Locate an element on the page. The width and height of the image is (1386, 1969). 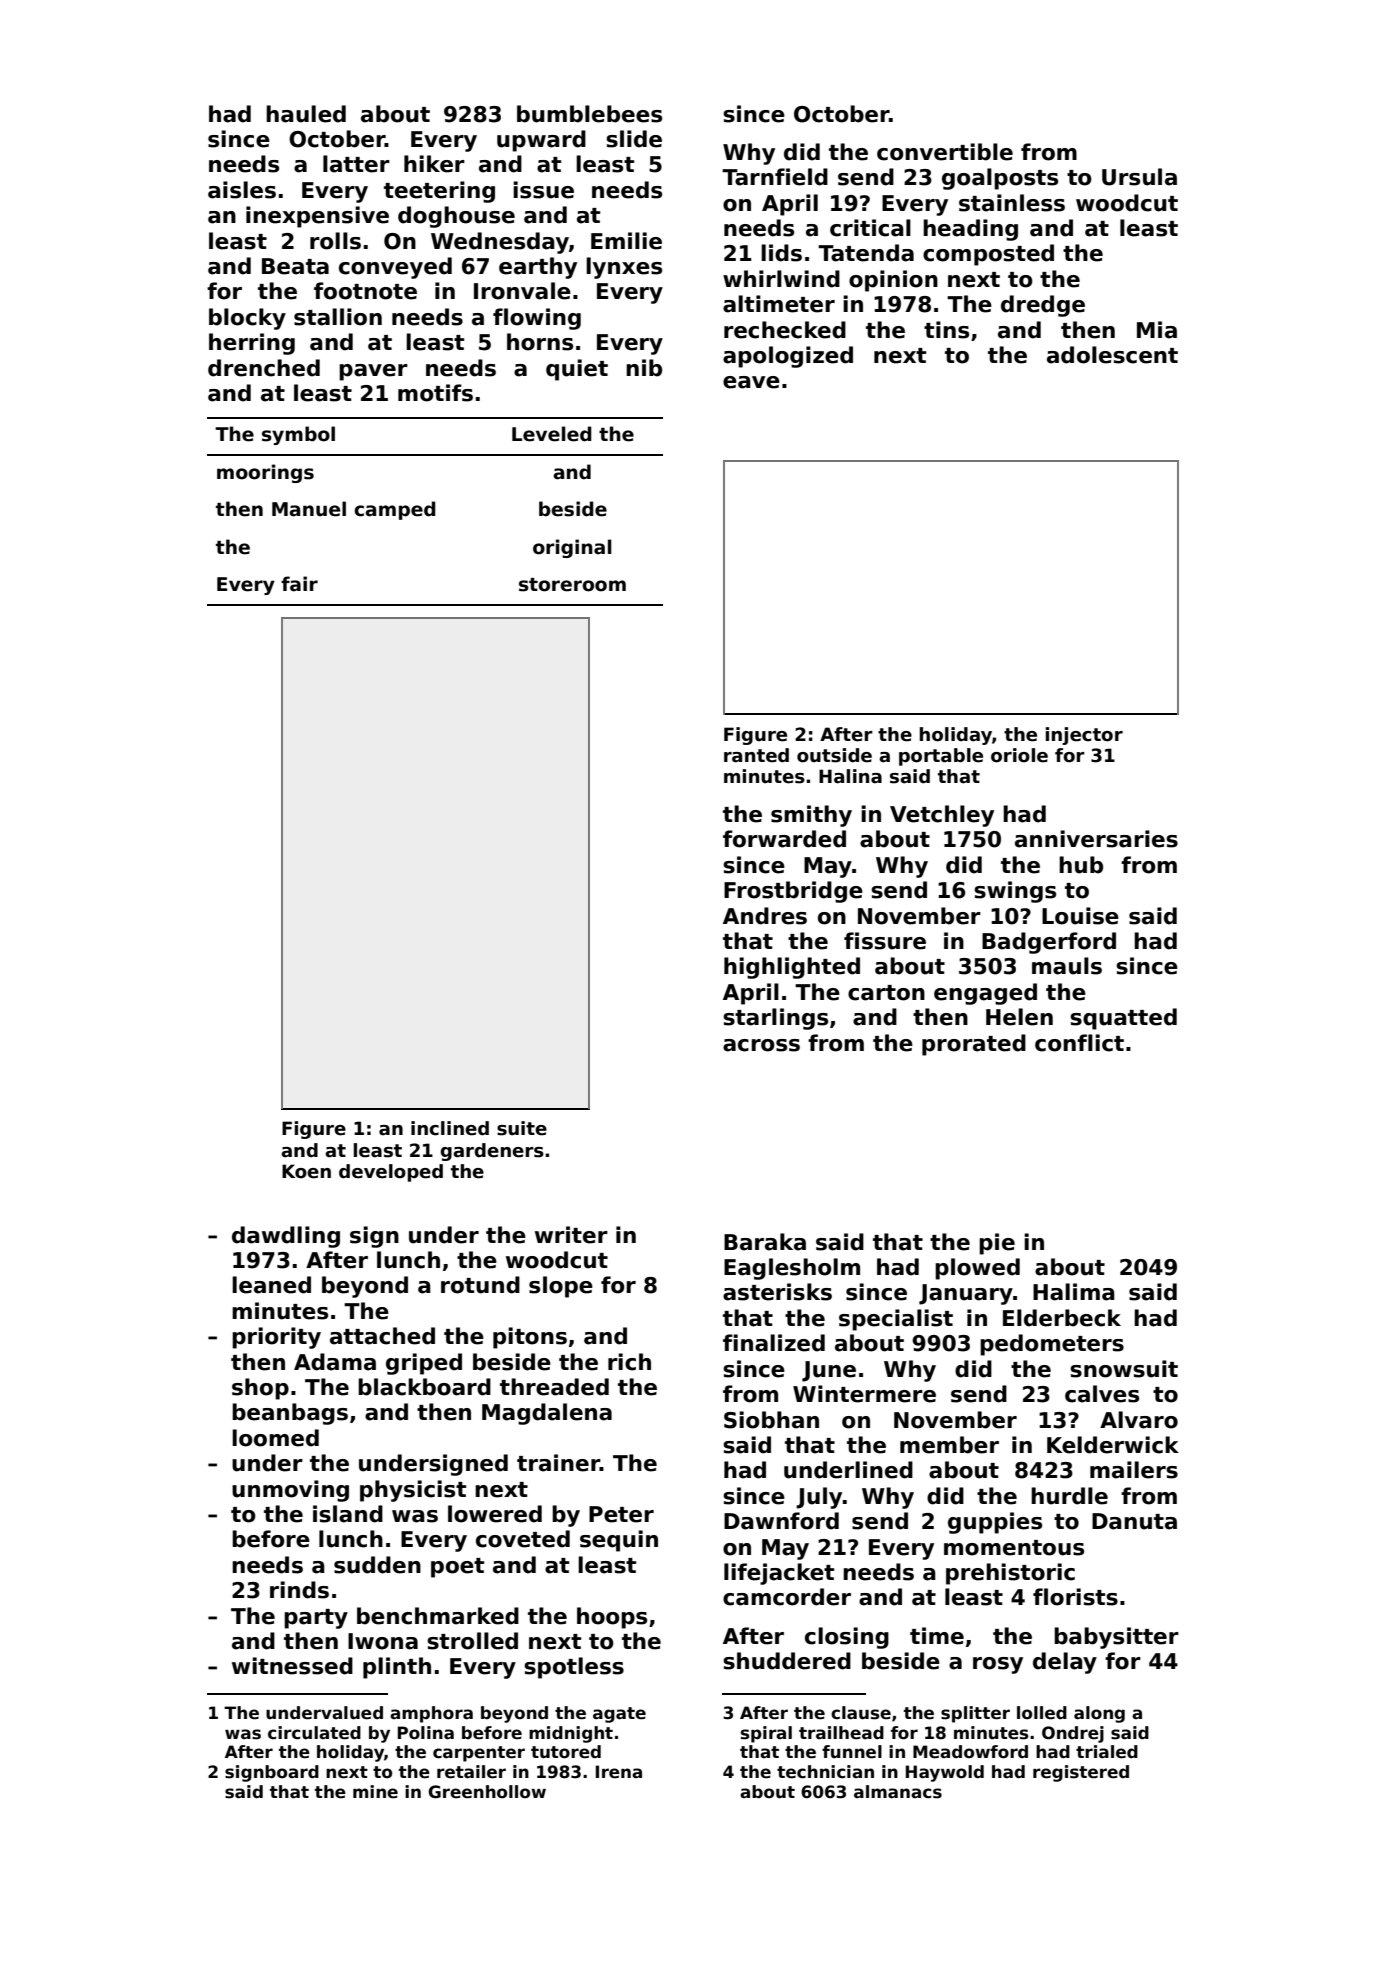
eave is located at coordinates (751, 382).
